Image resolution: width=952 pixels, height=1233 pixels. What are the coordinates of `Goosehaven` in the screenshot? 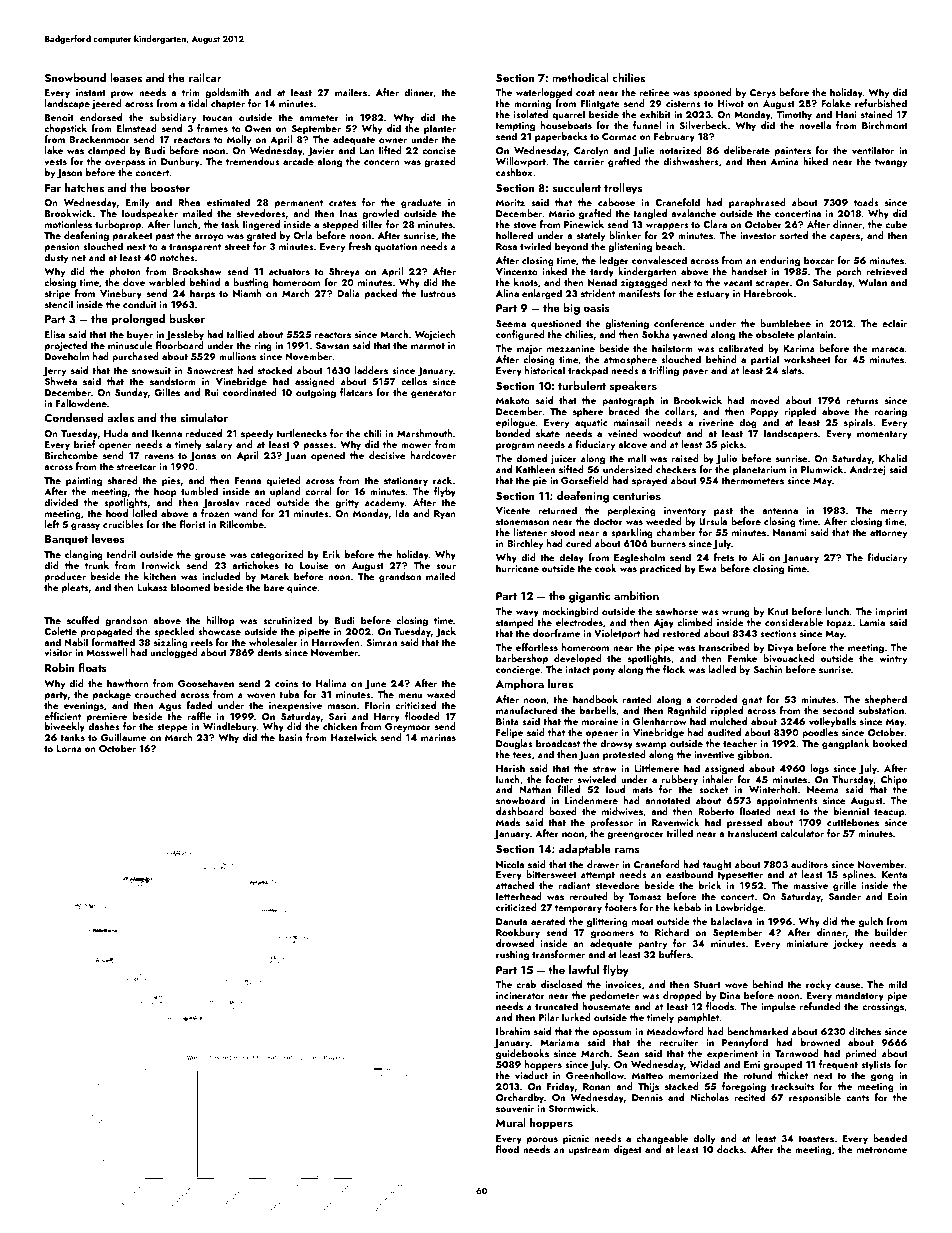 It's located at (206, 683).
